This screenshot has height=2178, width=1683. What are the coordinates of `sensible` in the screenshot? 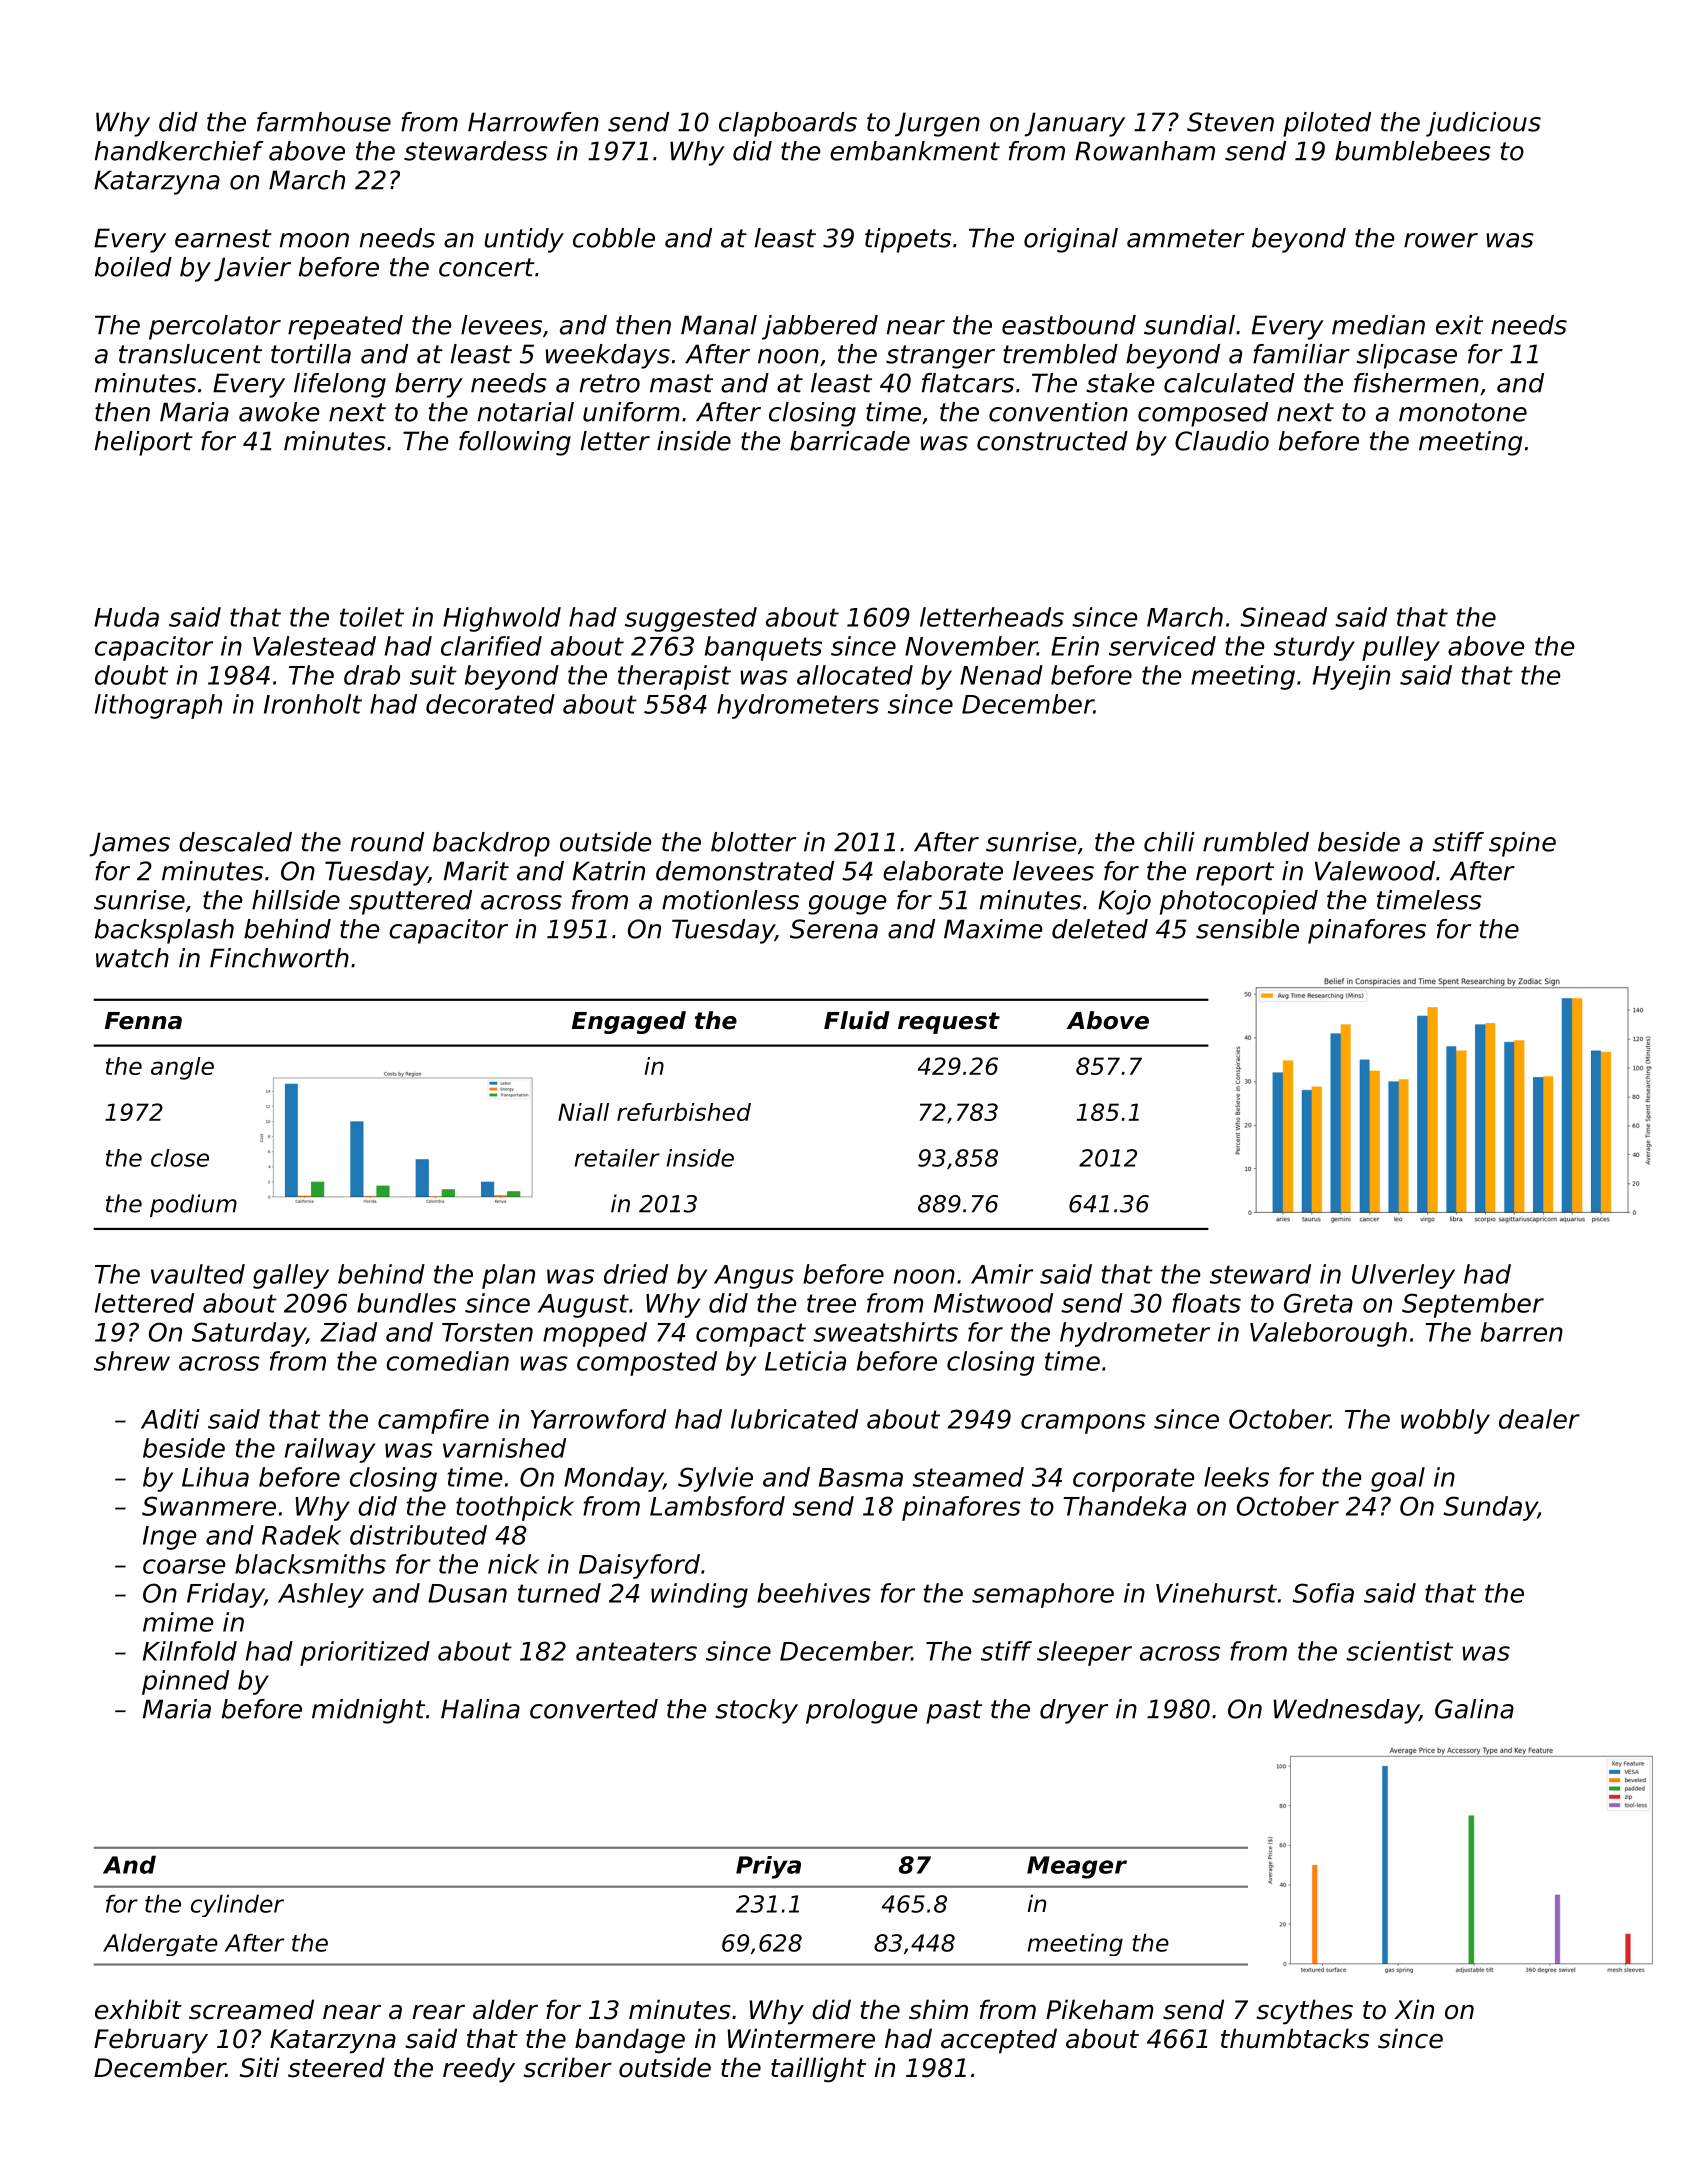 It's located at (1247, 929).
